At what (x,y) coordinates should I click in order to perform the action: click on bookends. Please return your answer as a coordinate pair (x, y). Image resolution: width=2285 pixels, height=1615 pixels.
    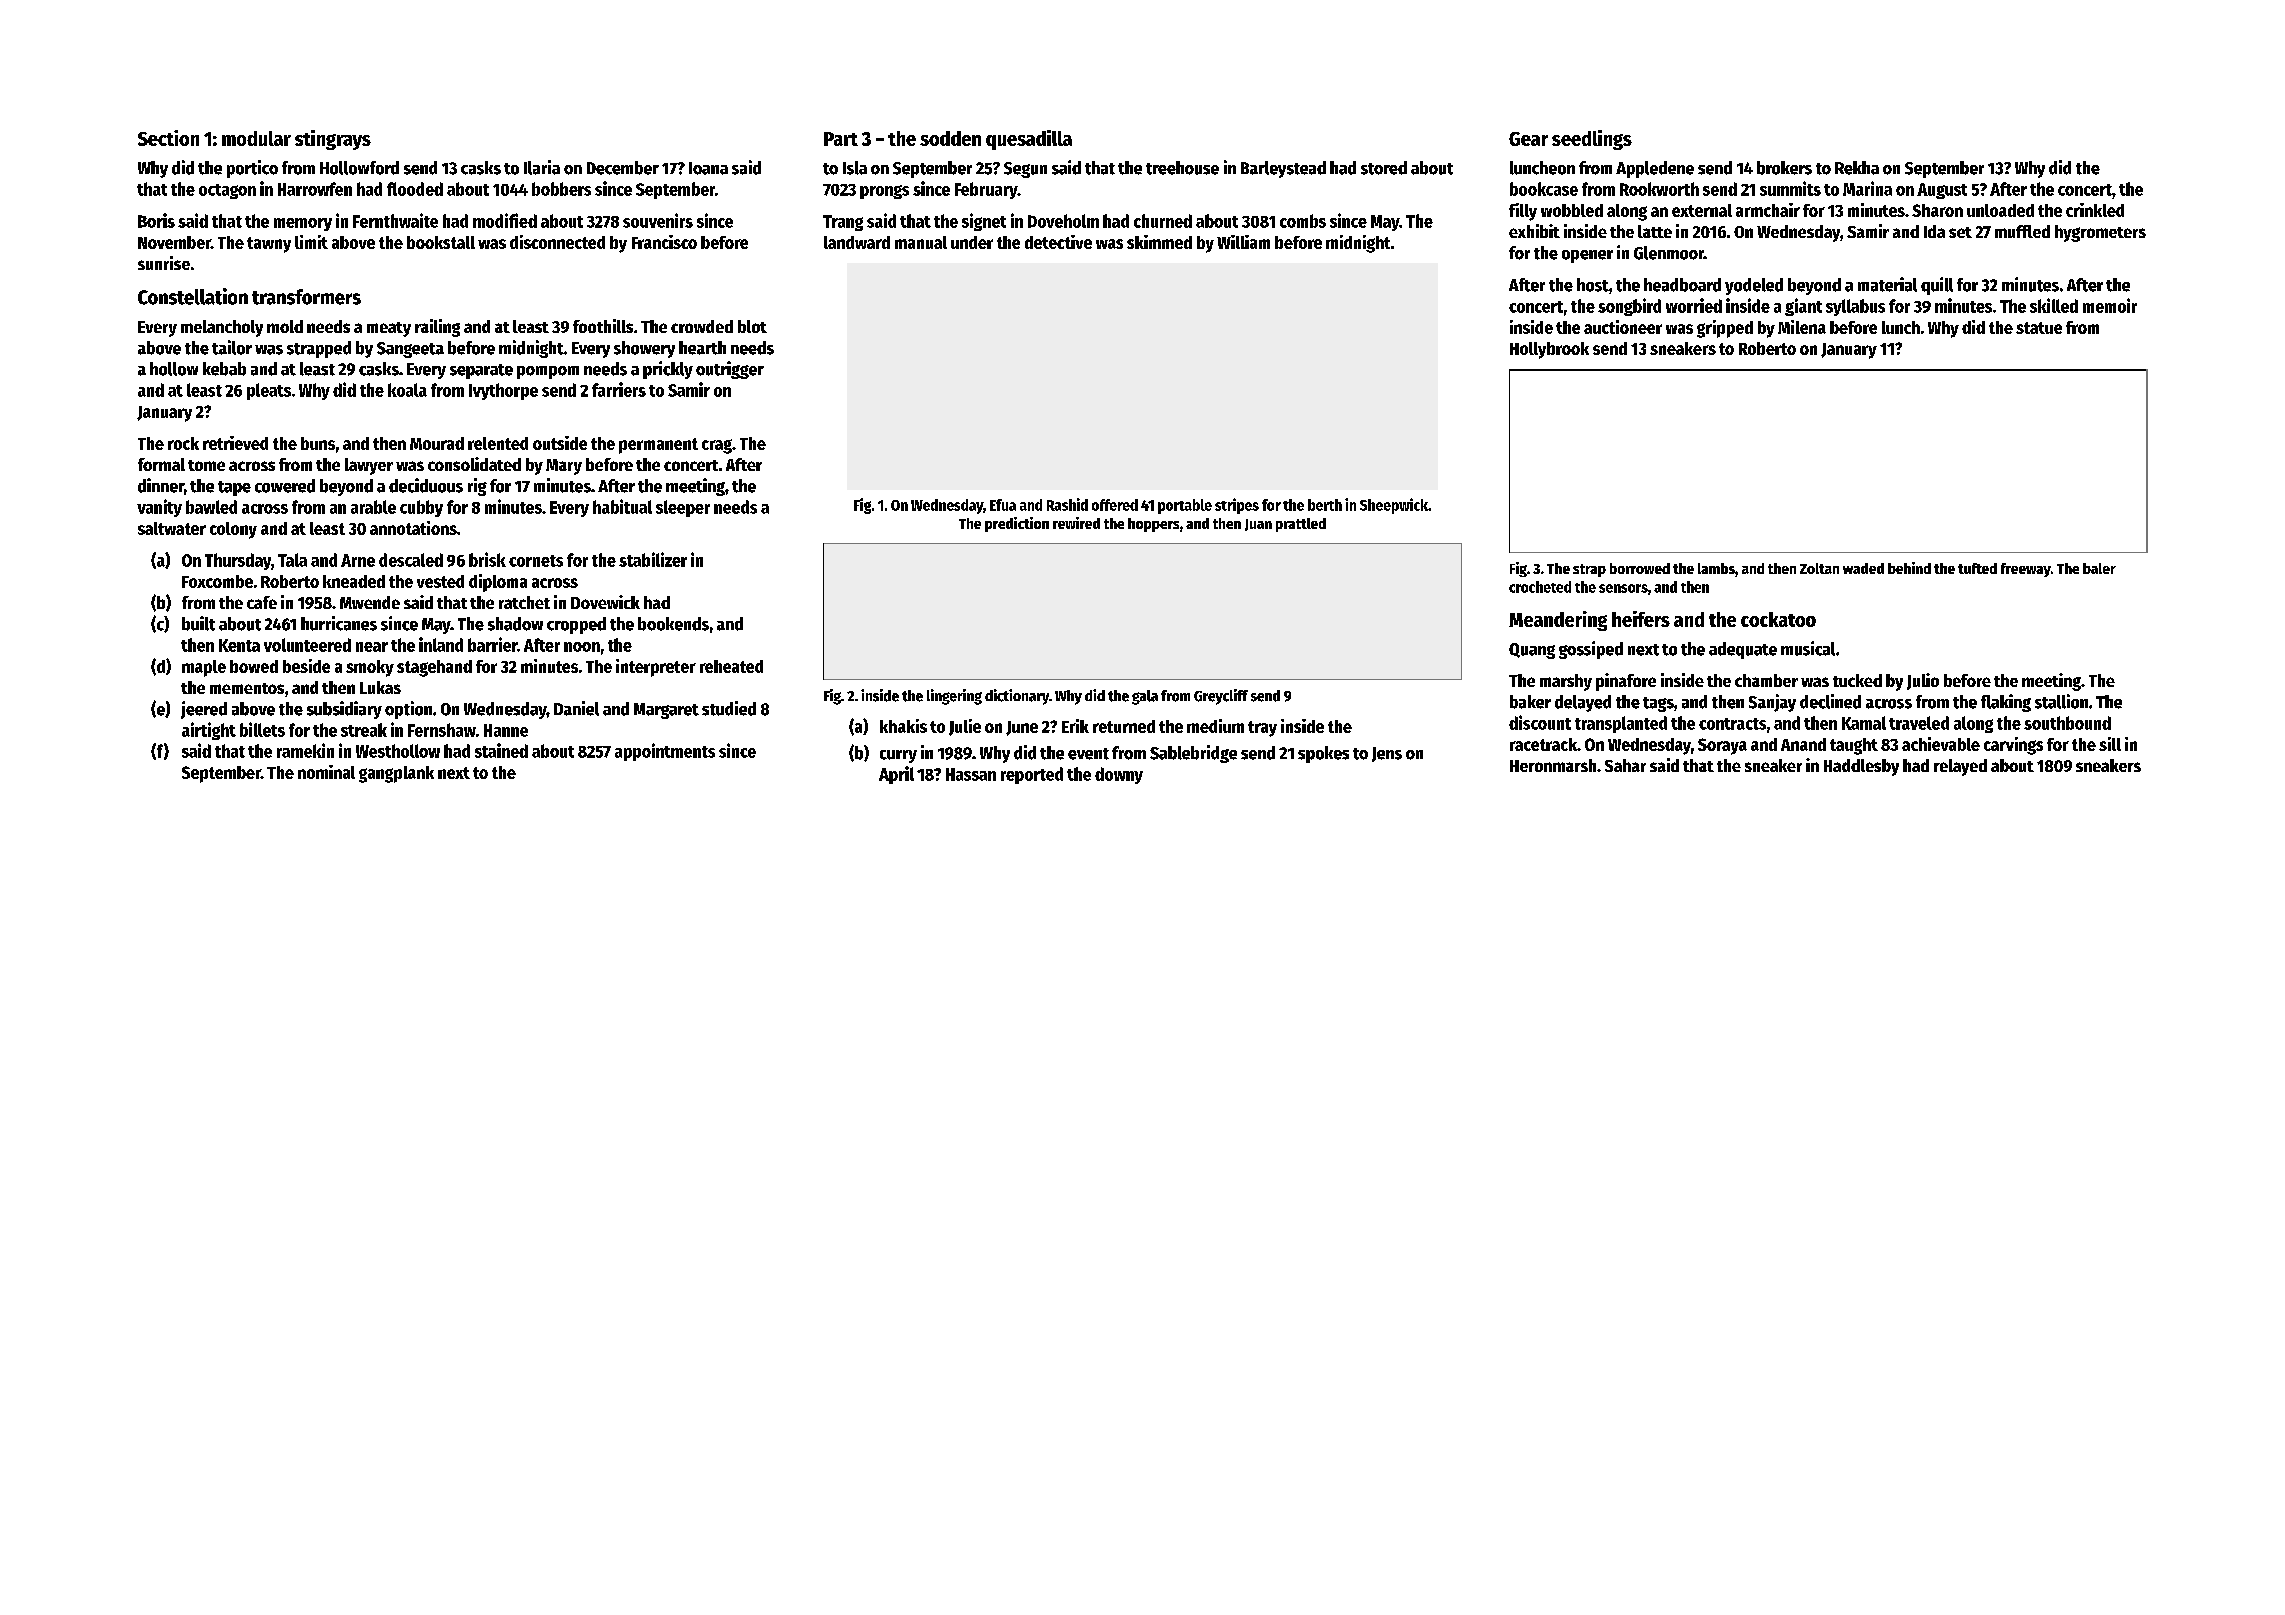
    Looking at the image, I should click on (673, 624).
